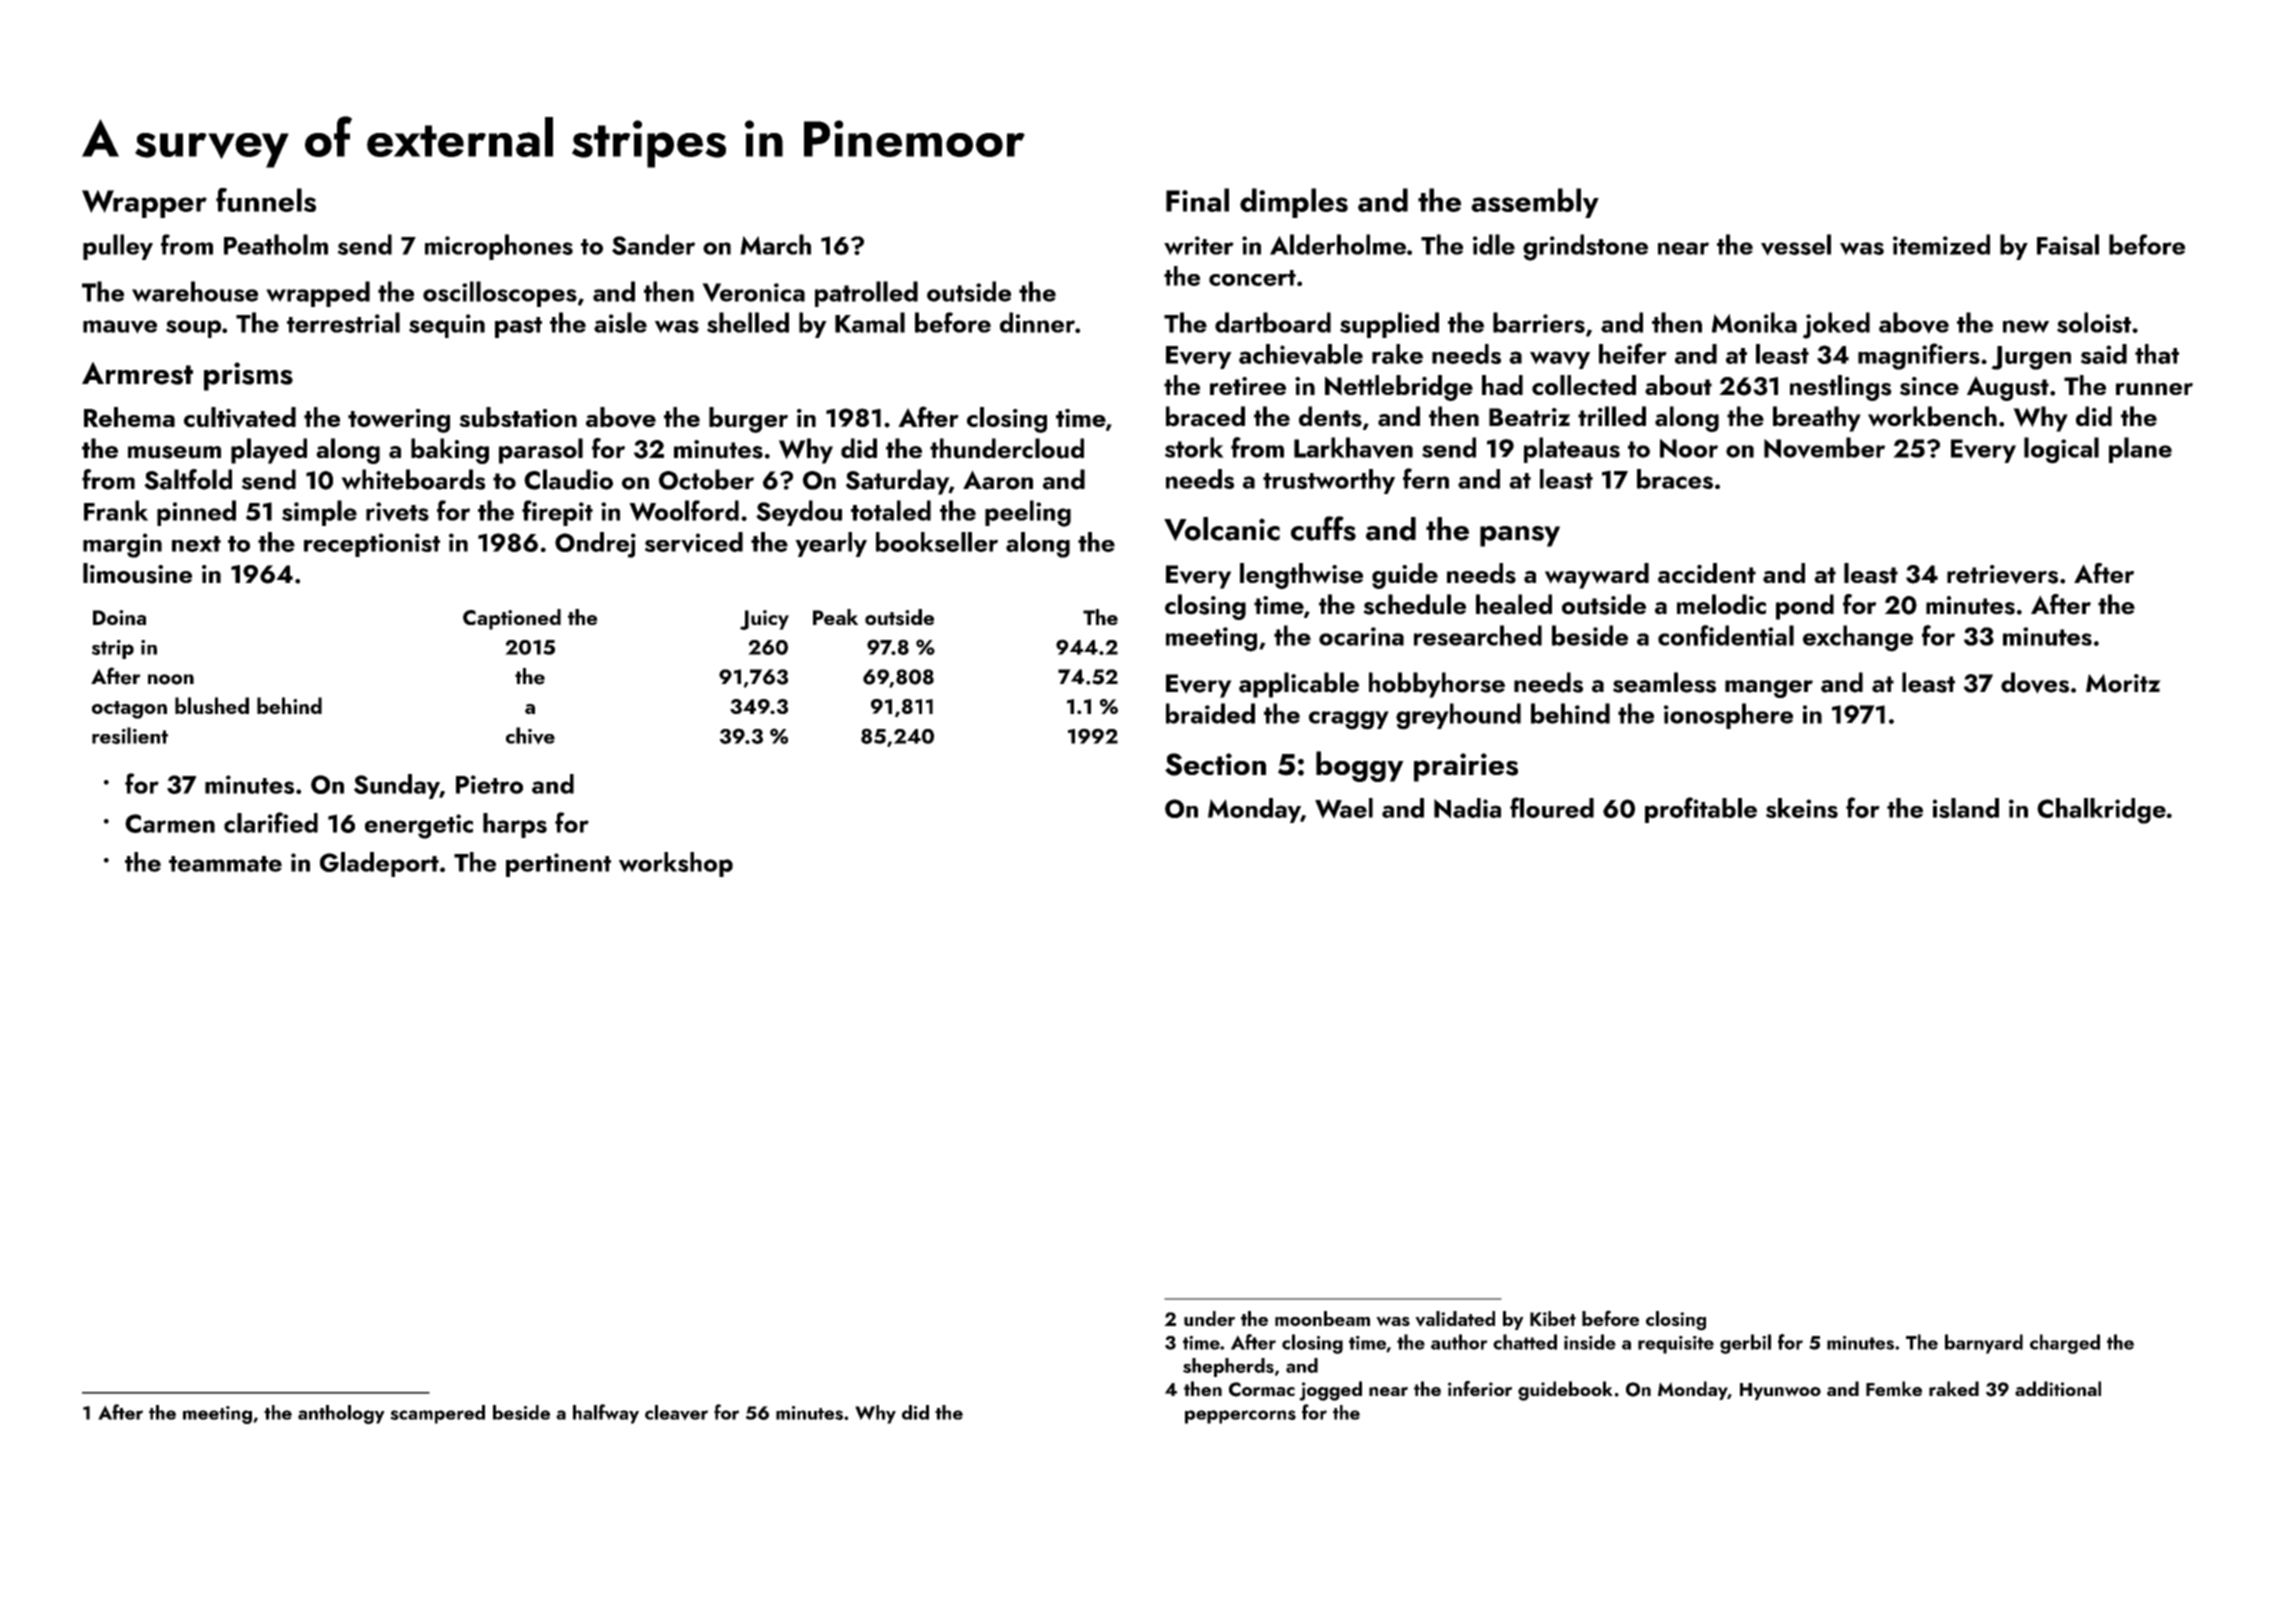  What do you see at coordinates (225, 864) in the screenshot?
I see `teammate` at bounding box center [225, 864].
